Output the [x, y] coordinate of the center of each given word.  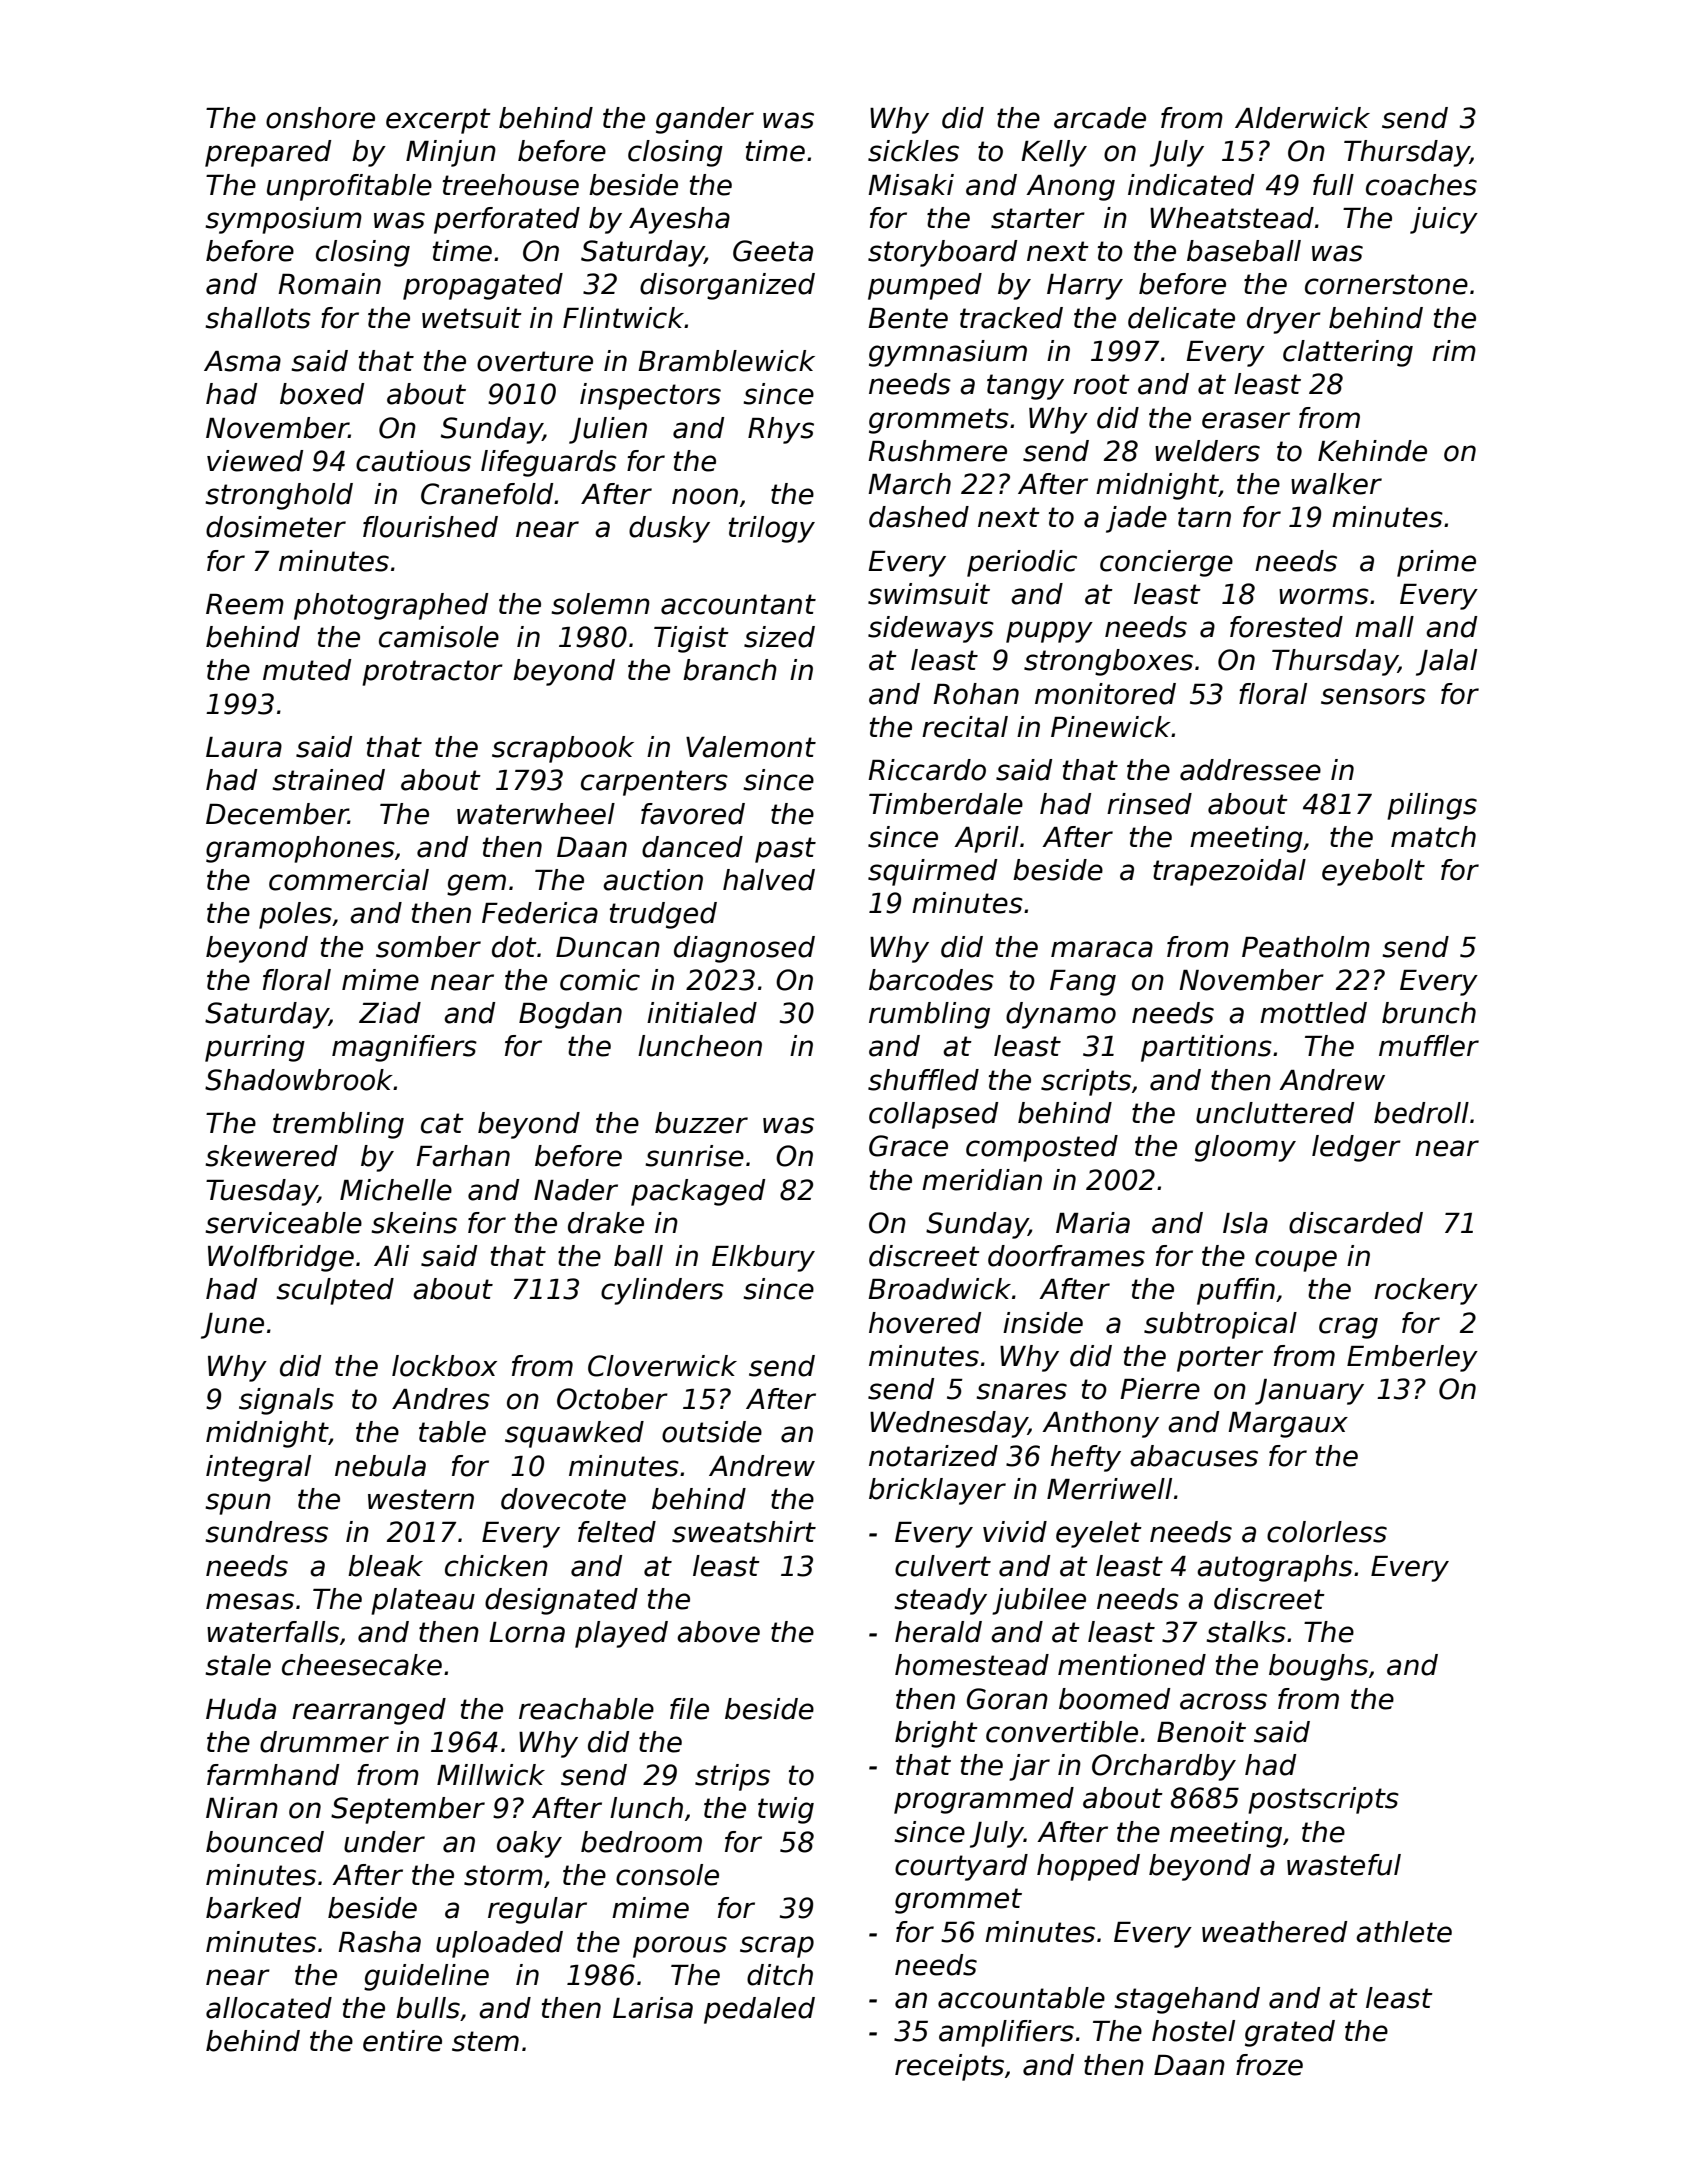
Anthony [1100, 1424]
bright [936, 1734]
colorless [1327, 1532]
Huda [241, 1709]
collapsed [933, 1115]
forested [1286, 627]
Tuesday [262, 1192]
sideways [931, 629]
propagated [483, 286]
